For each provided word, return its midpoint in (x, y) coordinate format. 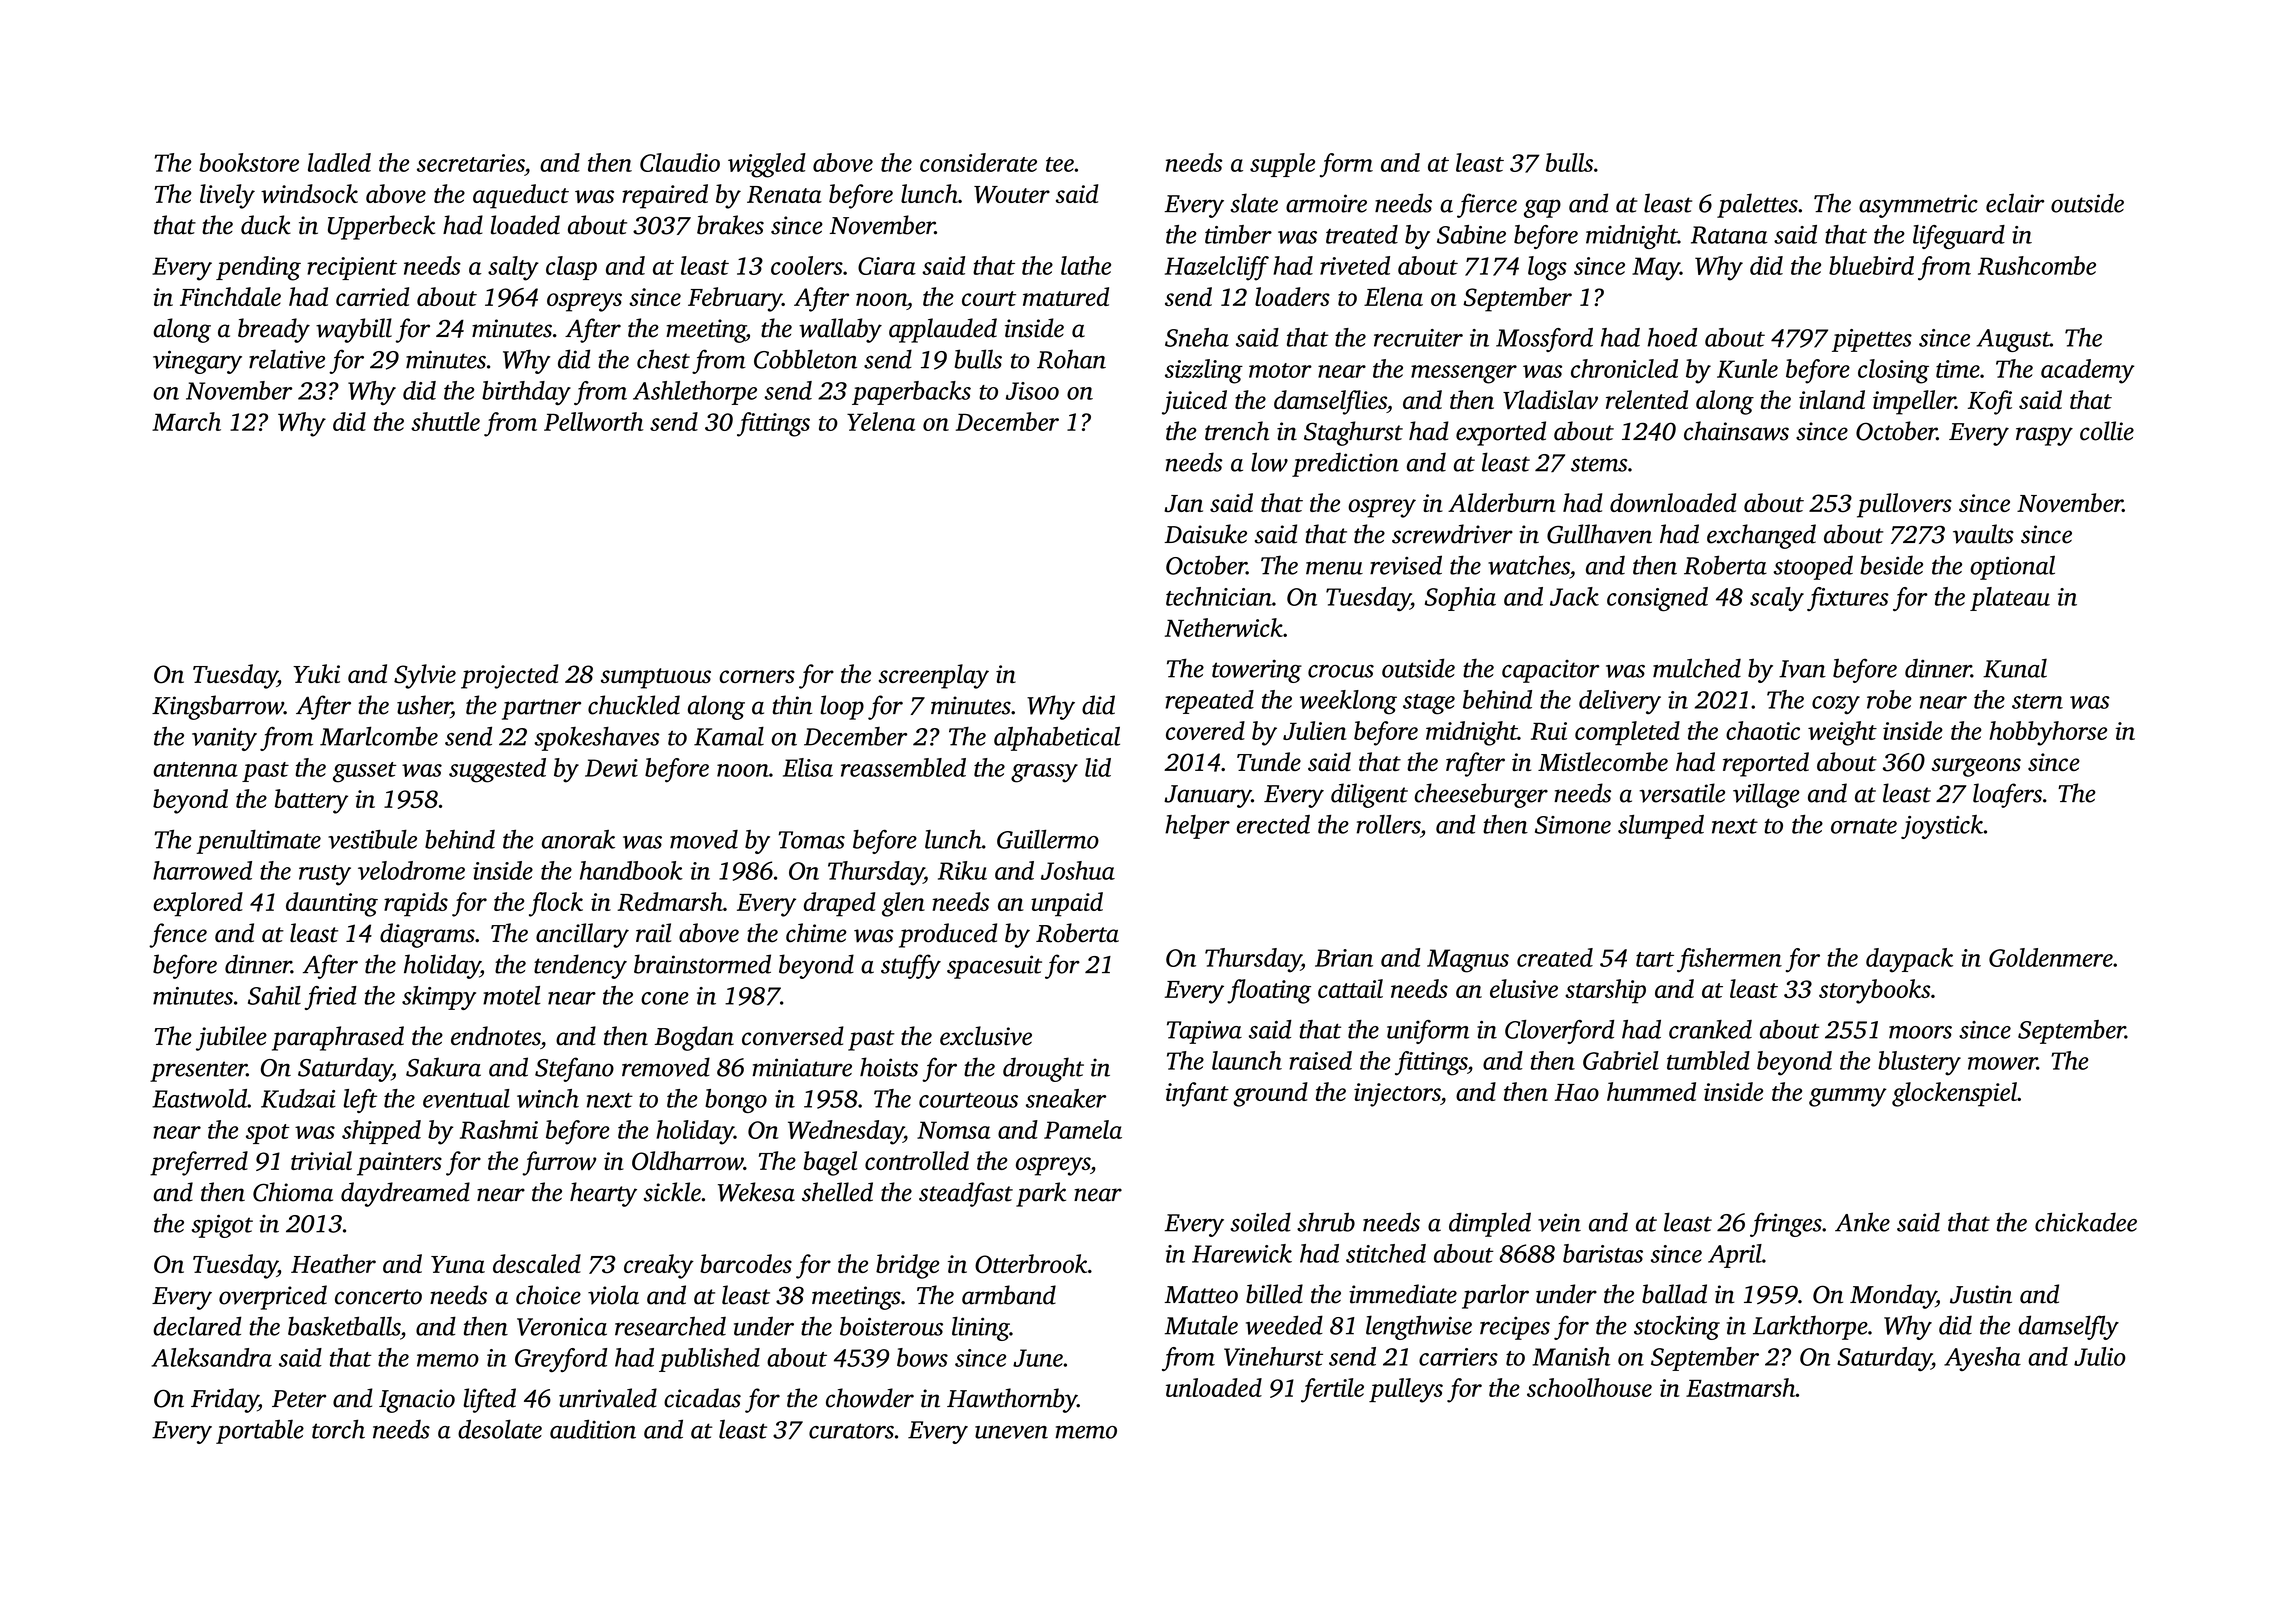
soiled (1260, 1222)
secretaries (471, 163)
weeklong (1348, 702)
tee (1060, 164)
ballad (1674, 1294)
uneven (1011, 1432)
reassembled (903, 767)
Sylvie (425, 676)
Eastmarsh (1741, 1387)
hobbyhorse (2048, 733)
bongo (736, 1101)
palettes (1757, 205)
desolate (500, 1429)
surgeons (1976, 767)
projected (509, 676)
